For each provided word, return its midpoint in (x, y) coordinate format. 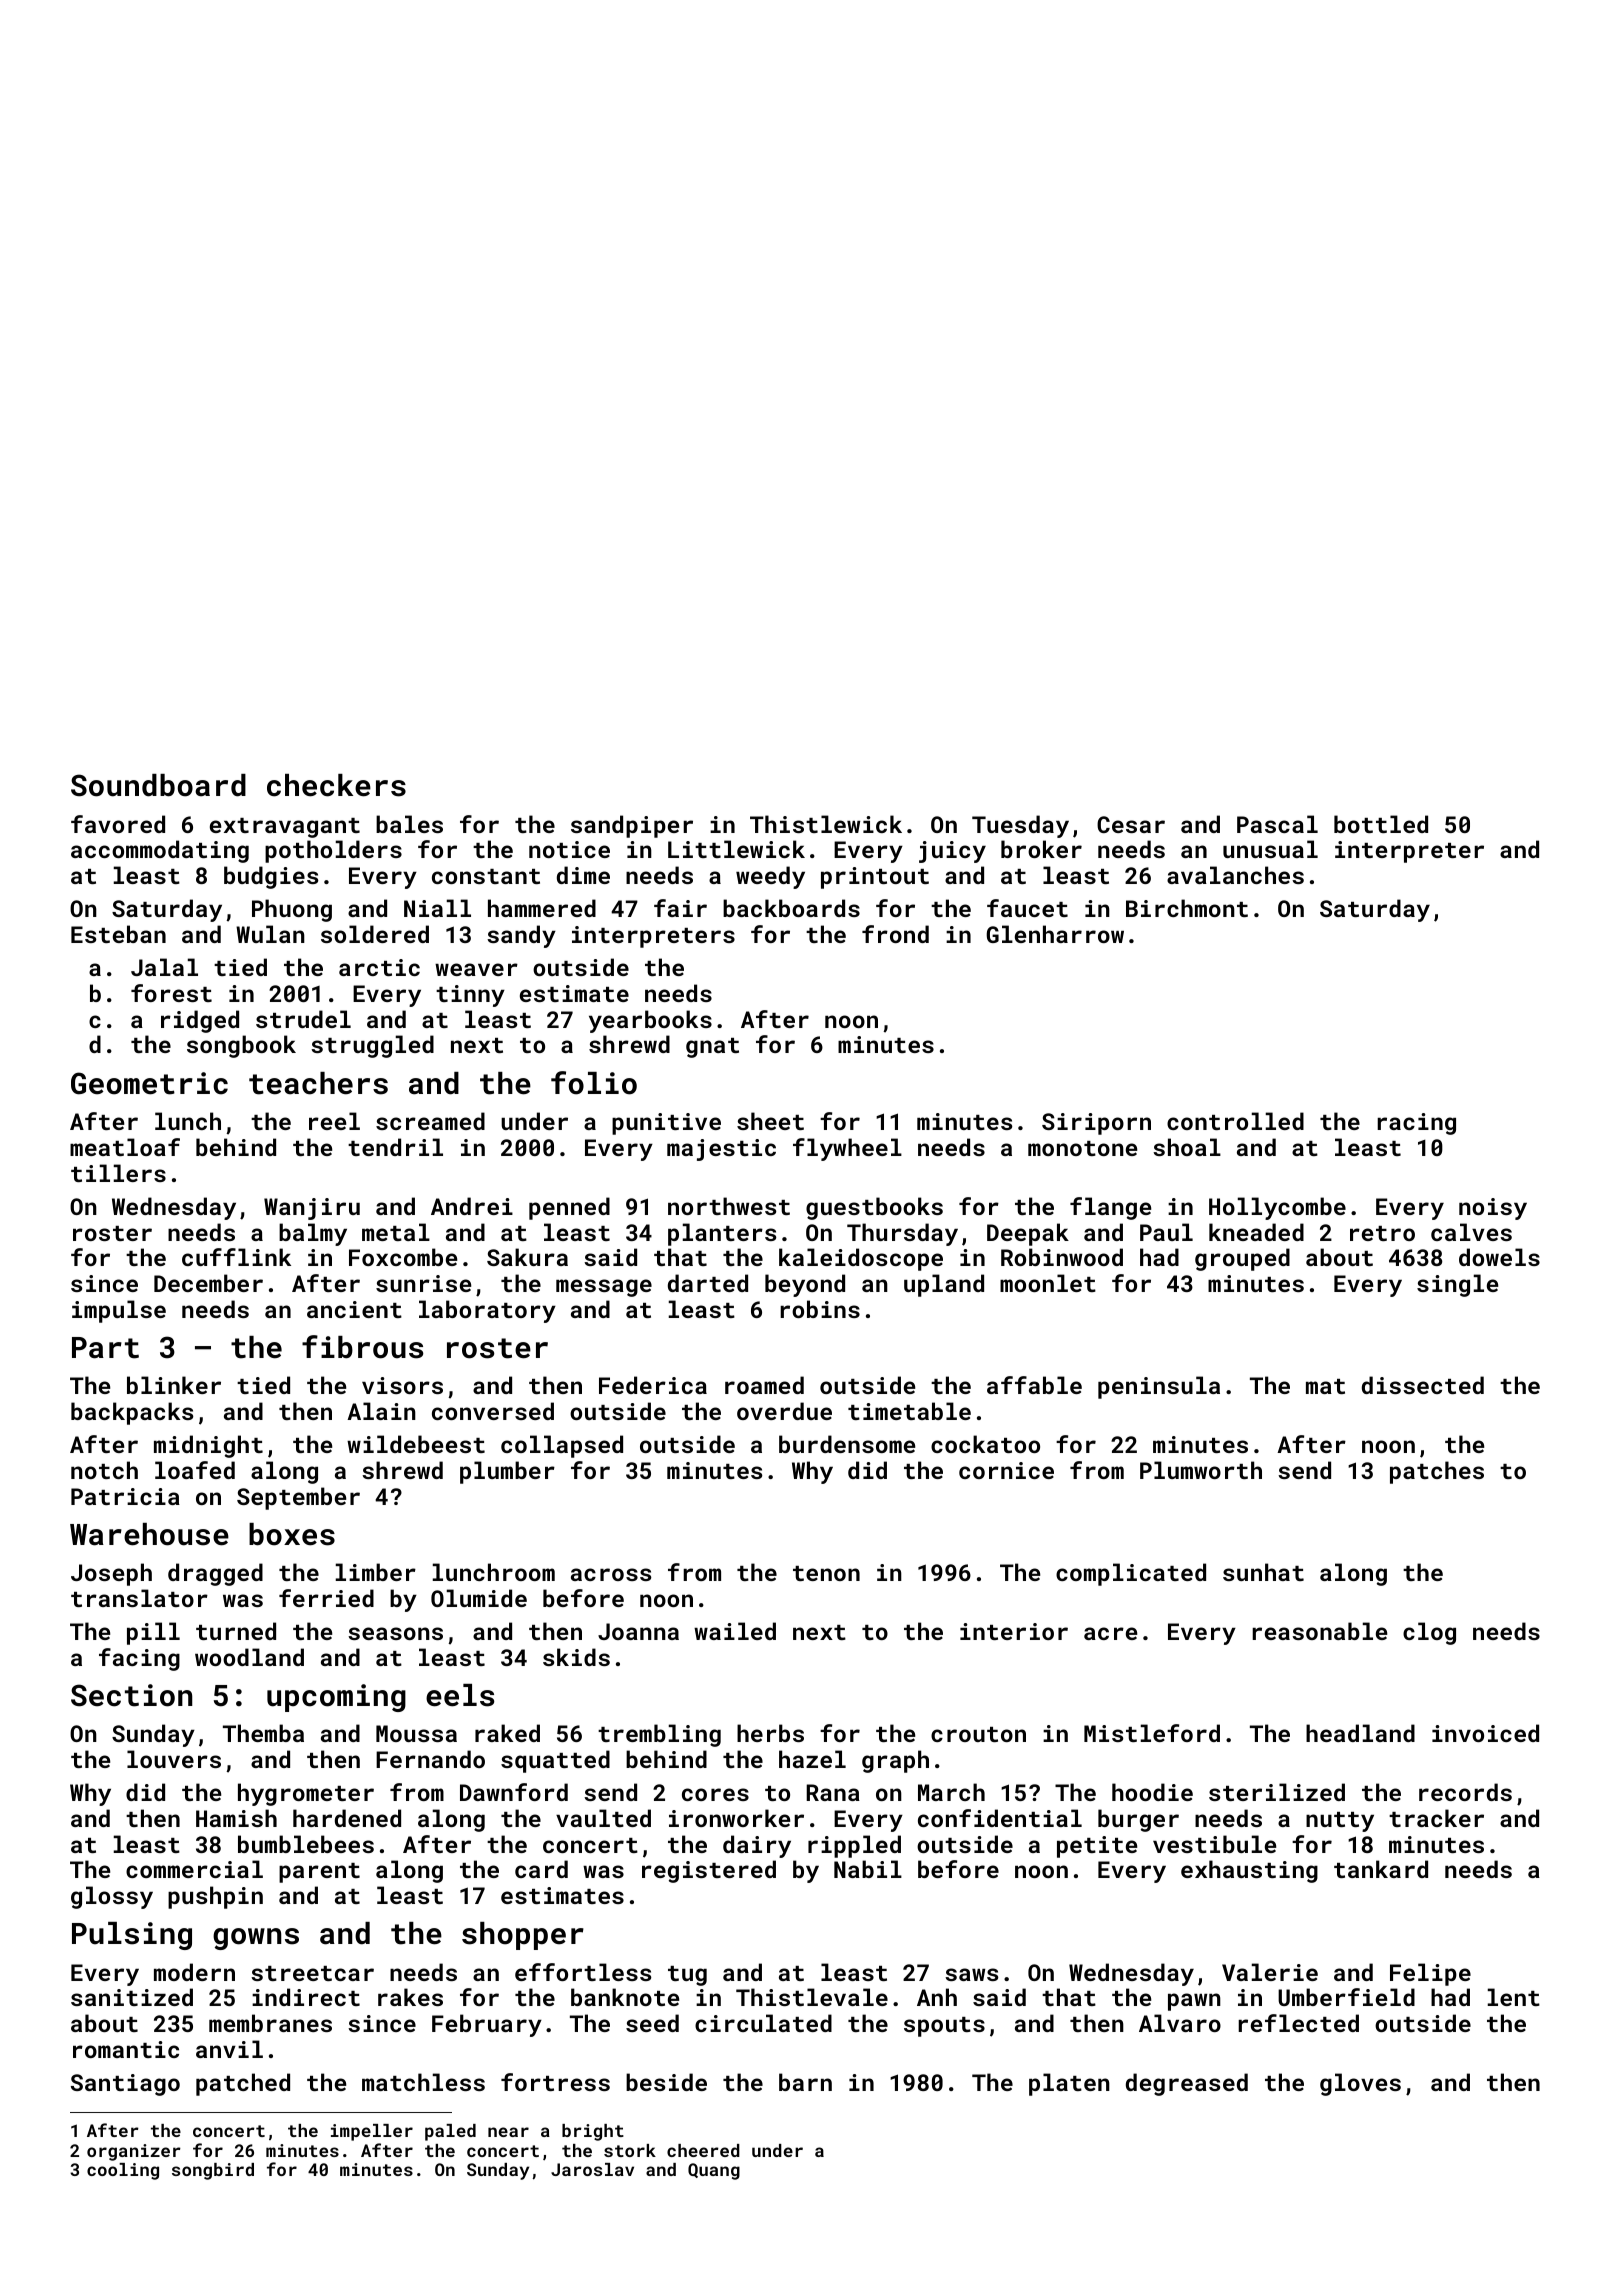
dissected (1423, 1385)
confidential (1000, 1818)
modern (194, 1972)
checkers (336, 785)
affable (1034, 1385)
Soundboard (158, 785)
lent (1514, 1997)
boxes (292, 1534)
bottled (1381, 824)
